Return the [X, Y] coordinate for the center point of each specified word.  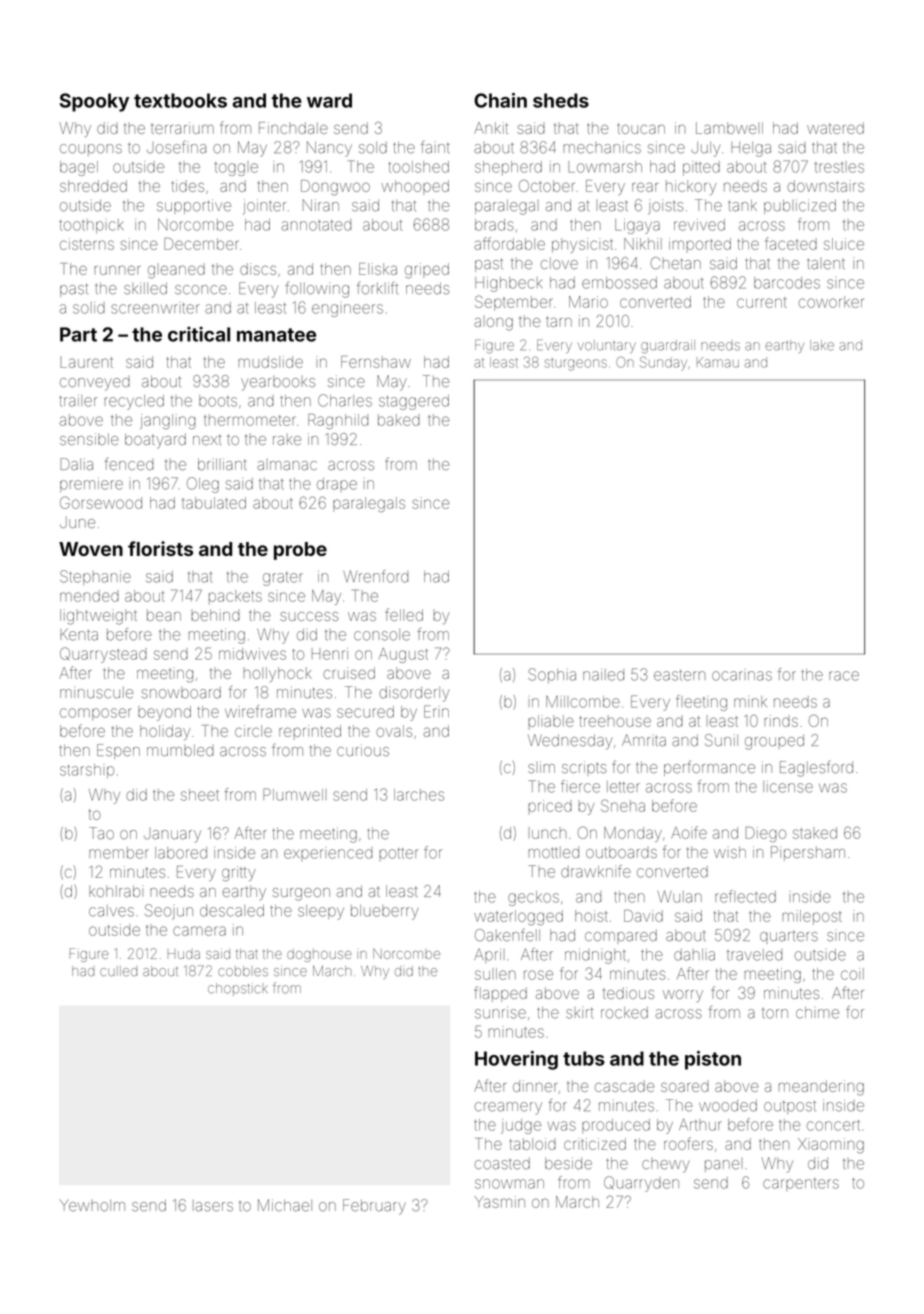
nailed [603, 675]
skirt [579, 1013]
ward [329, 100]
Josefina [176, 147]
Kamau [718, 362]
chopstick [238, 989]
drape [337, 485]
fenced [129, 463]
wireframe [260, 711]
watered [835, 128]
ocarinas [742, 676]
